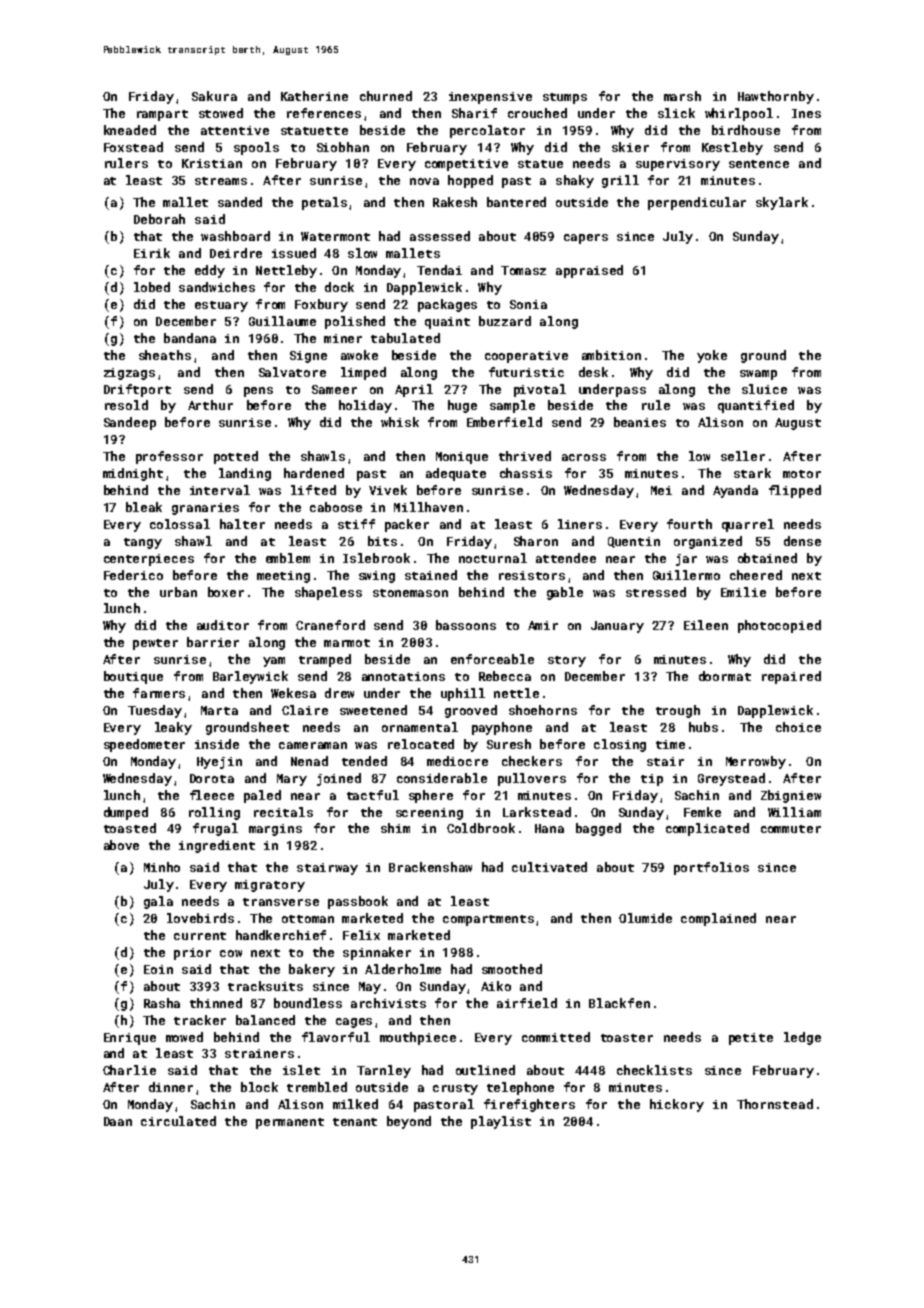  What do you see at coordinates (806, 113) in the screenshot?
I see `Ines` at bounding box center [806, 113].
